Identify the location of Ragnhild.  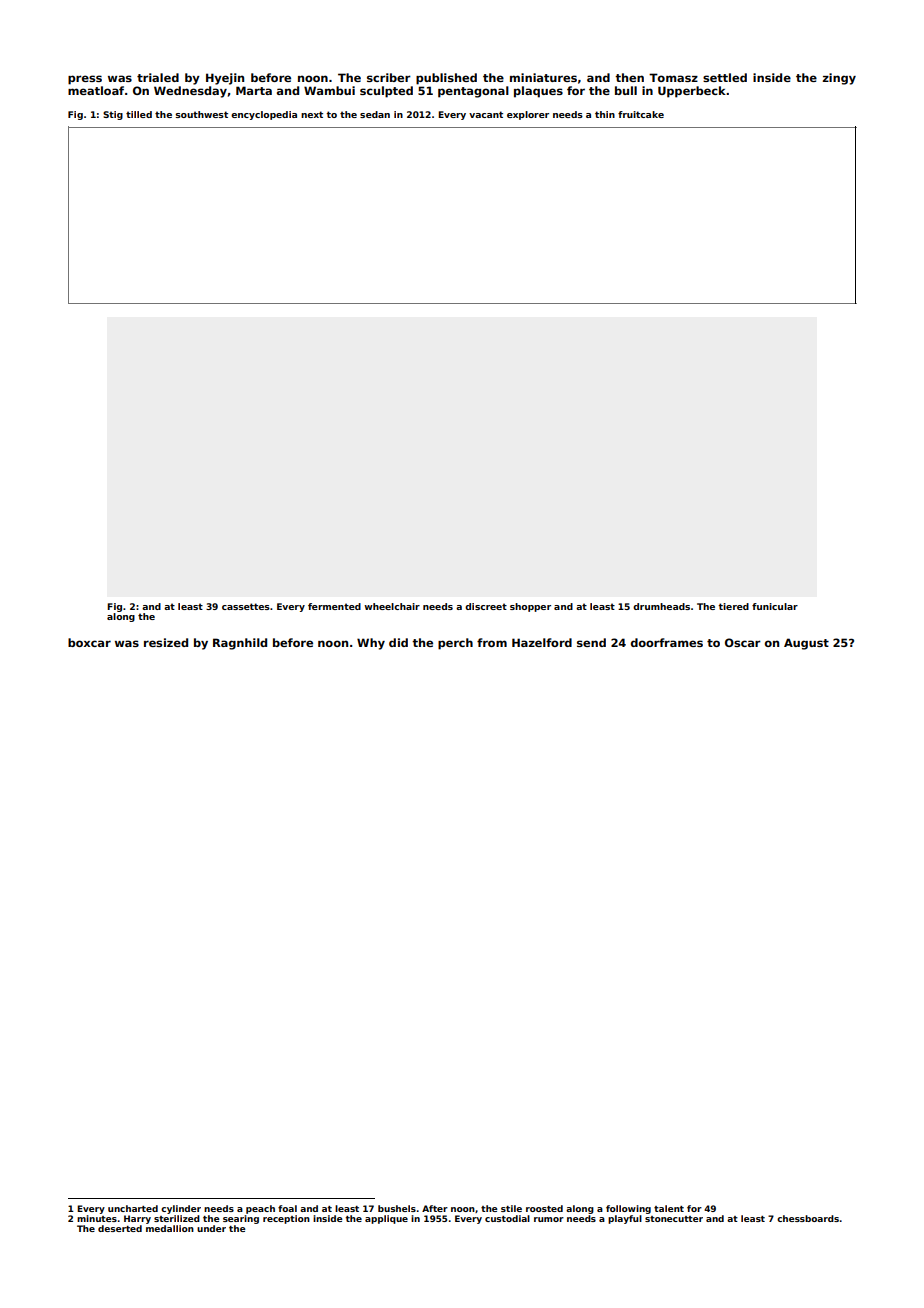
(240, 644).
